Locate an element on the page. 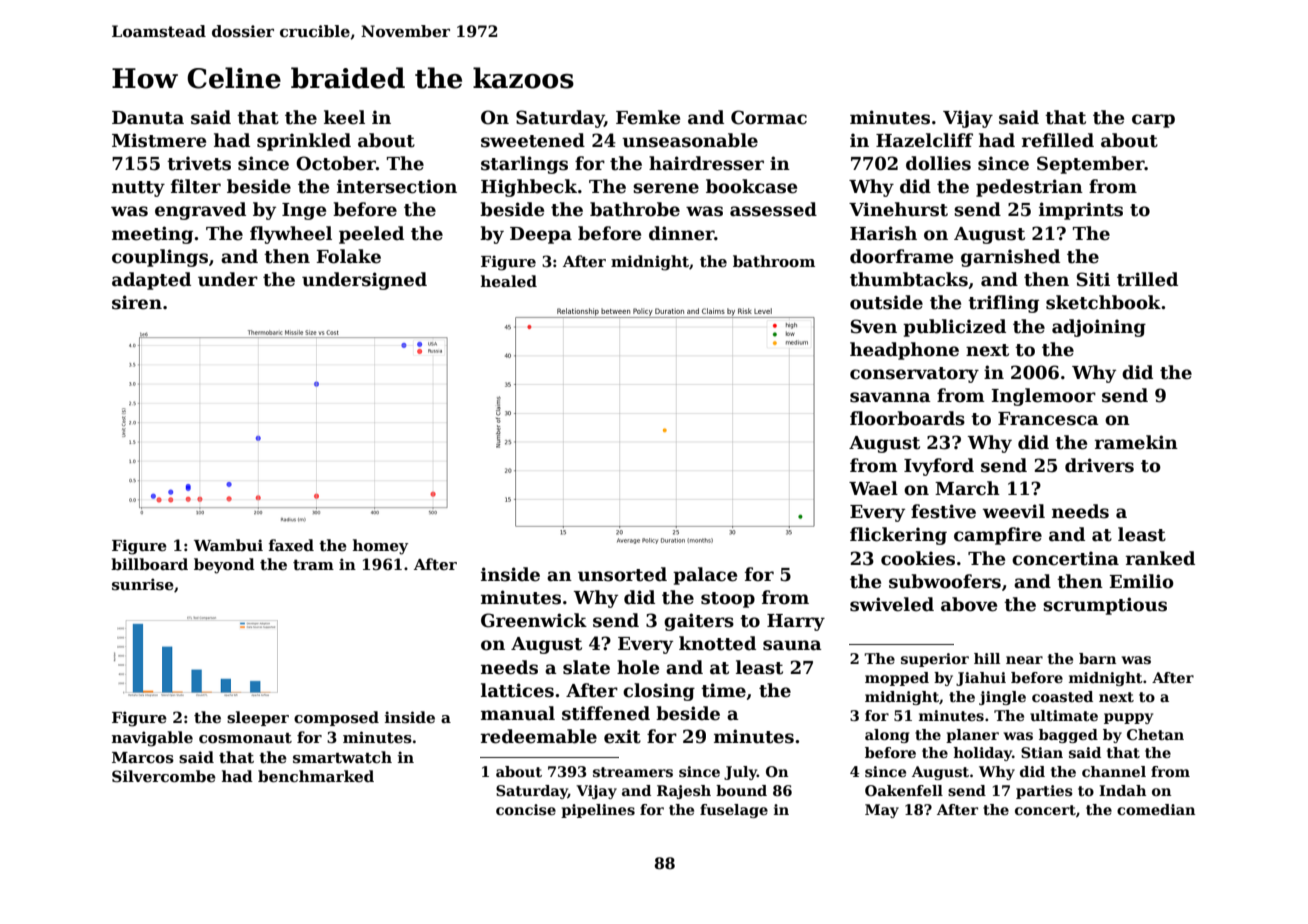  carp is located at coordinates (1153, 121).
